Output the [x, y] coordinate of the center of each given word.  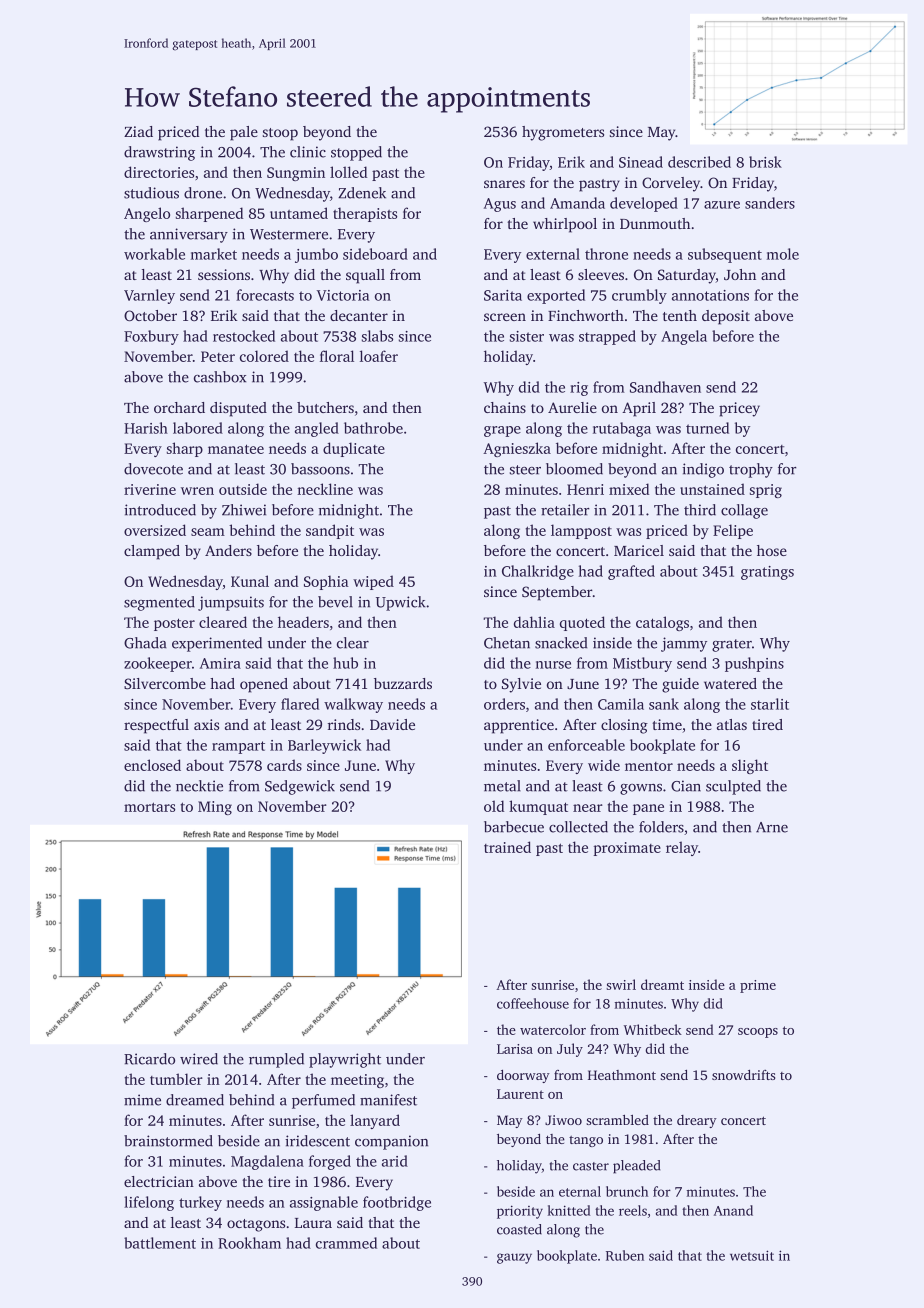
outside [243, 489]
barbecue [514, 827]
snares [504, 184]
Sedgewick [300, 787]
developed [644, 204]
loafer [379, 356]
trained [507, 847]
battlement [160, 1243]
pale [244, 133]
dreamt [662, 984]
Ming [215, 808]
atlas [732, 724]
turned [707, 428]
